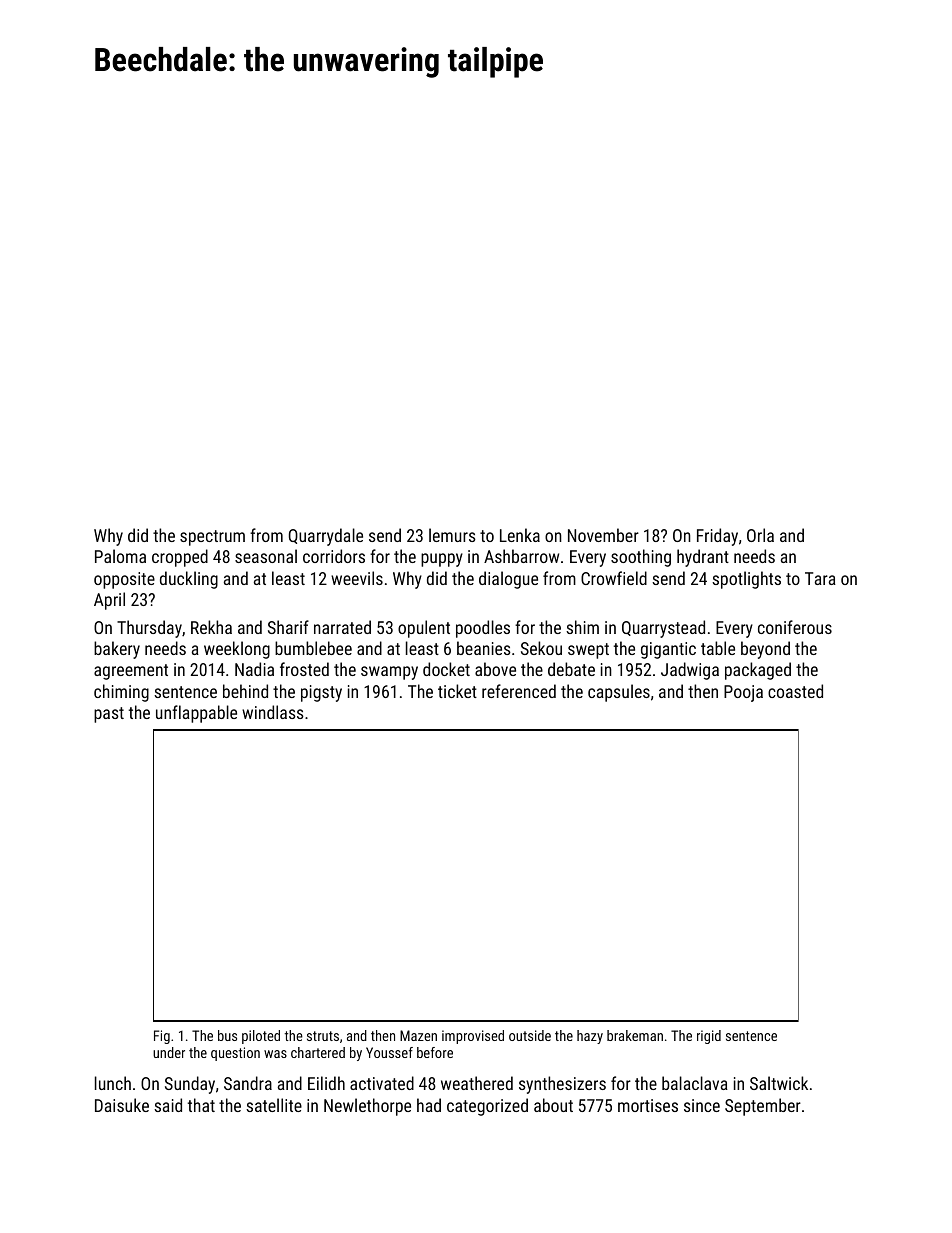 The width and height of the screenshot is (952, 1233). What do you see at coordinates (668, 650) in the screenshot?
I see `gigantic` at bounding box center [668, 650].
